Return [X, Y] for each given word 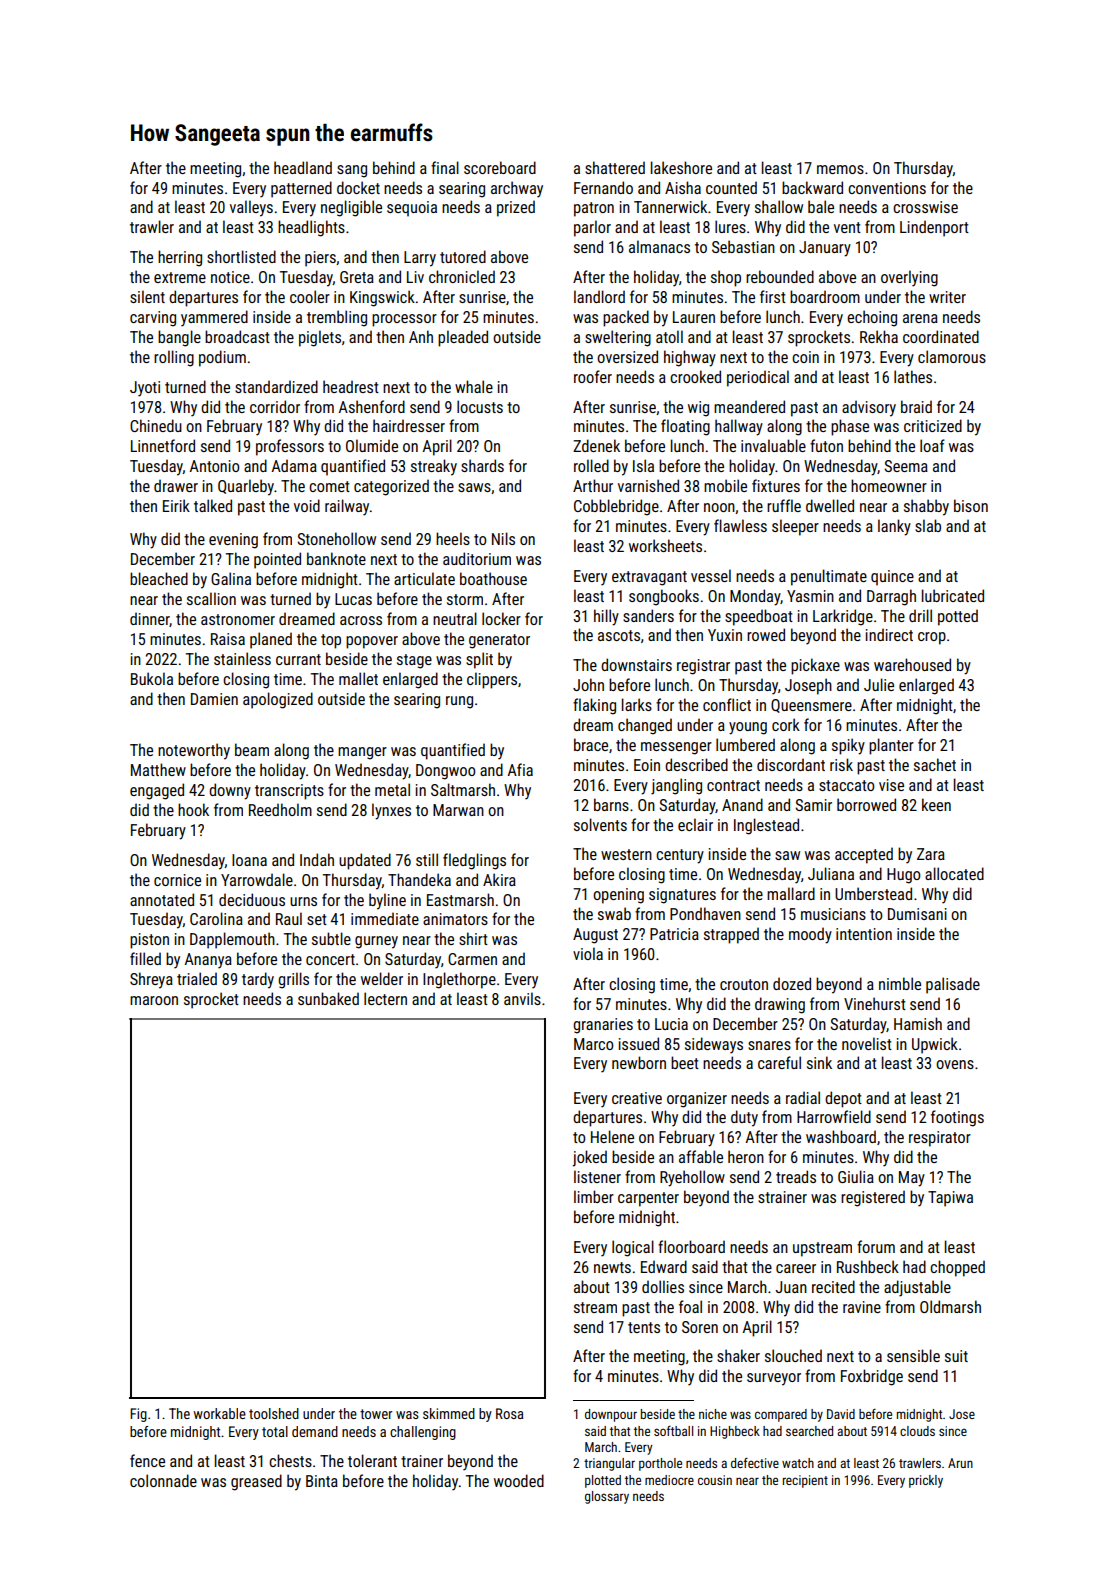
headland [303, 167]
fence [147, 1460]
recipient [805, 1481]
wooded [519, 1480]
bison [971, 505]
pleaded [463, 338]
